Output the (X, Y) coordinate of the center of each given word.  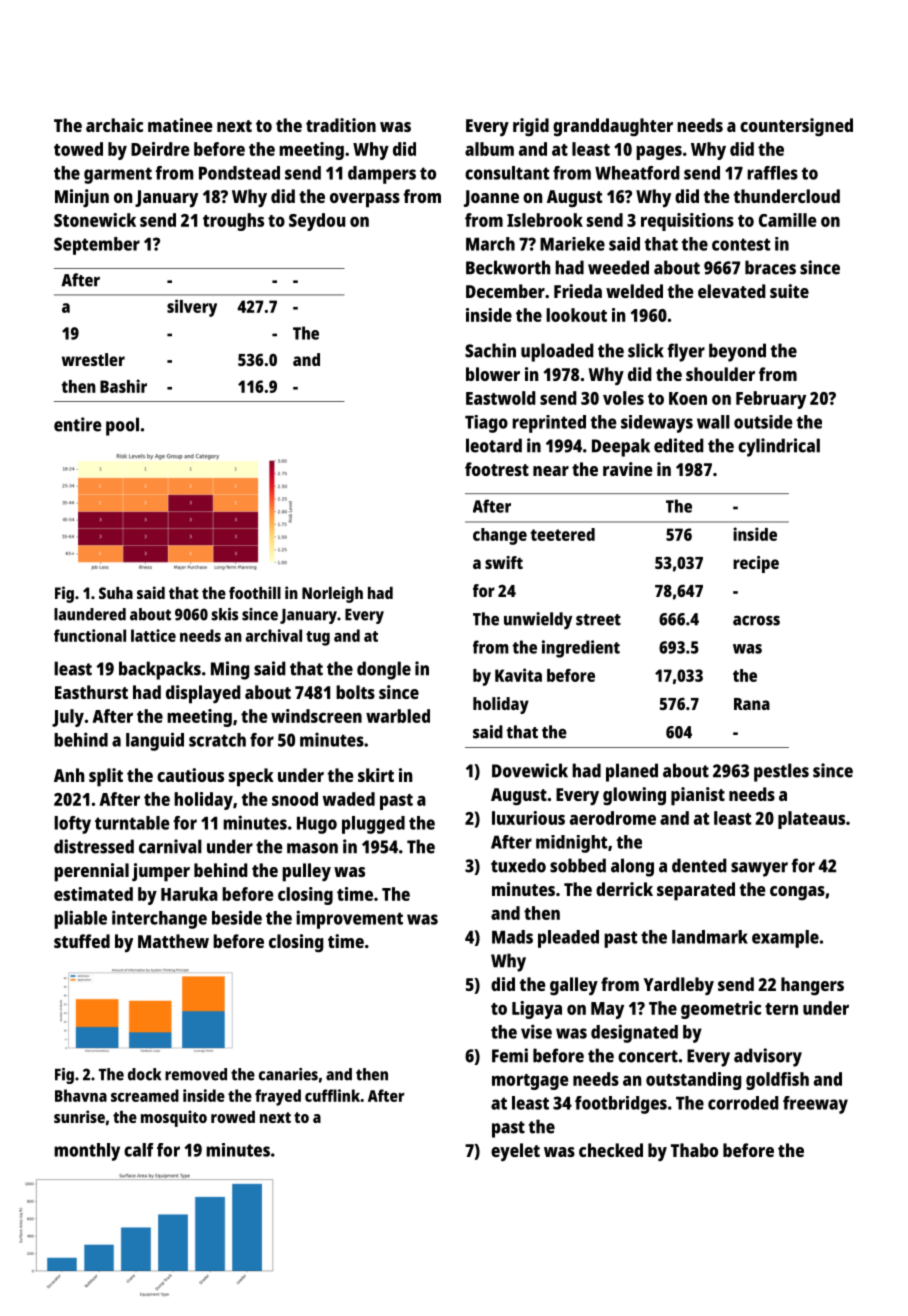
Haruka (189, 894)
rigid (531, 127)
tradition (341, 125)
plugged (373, 825)
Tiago (486, 424)
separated (696, 891)
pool (122, 426)
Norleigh (332, 594)
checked (611, 1150)
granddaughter (613, 127)
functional (90, 635)
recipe (756, 564)
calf (138, 1150)
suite (789, 291)
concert (648, 1056)
